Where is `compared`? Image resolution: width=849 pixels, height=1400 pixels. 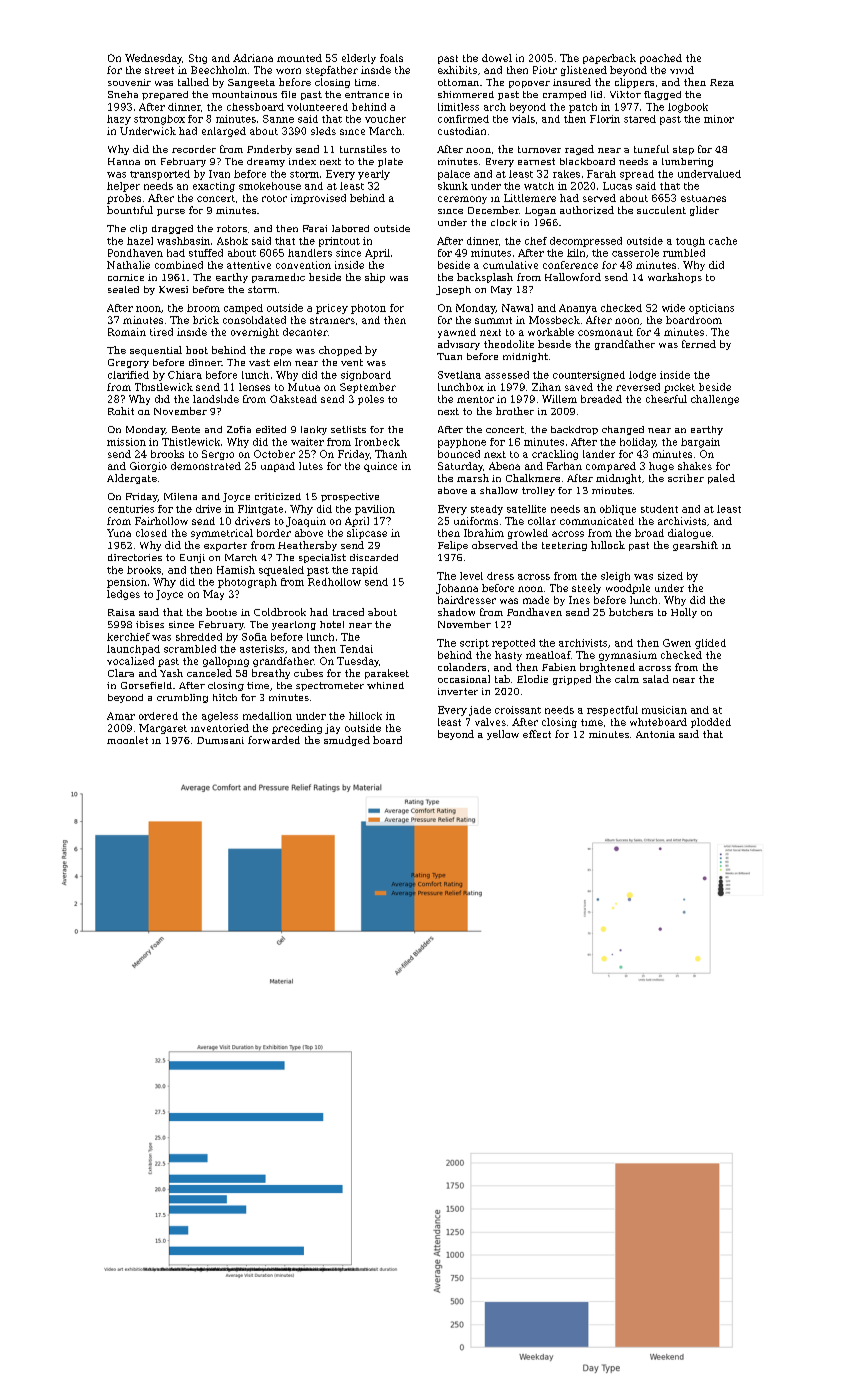 compared is located at coordinates (611, 467).
